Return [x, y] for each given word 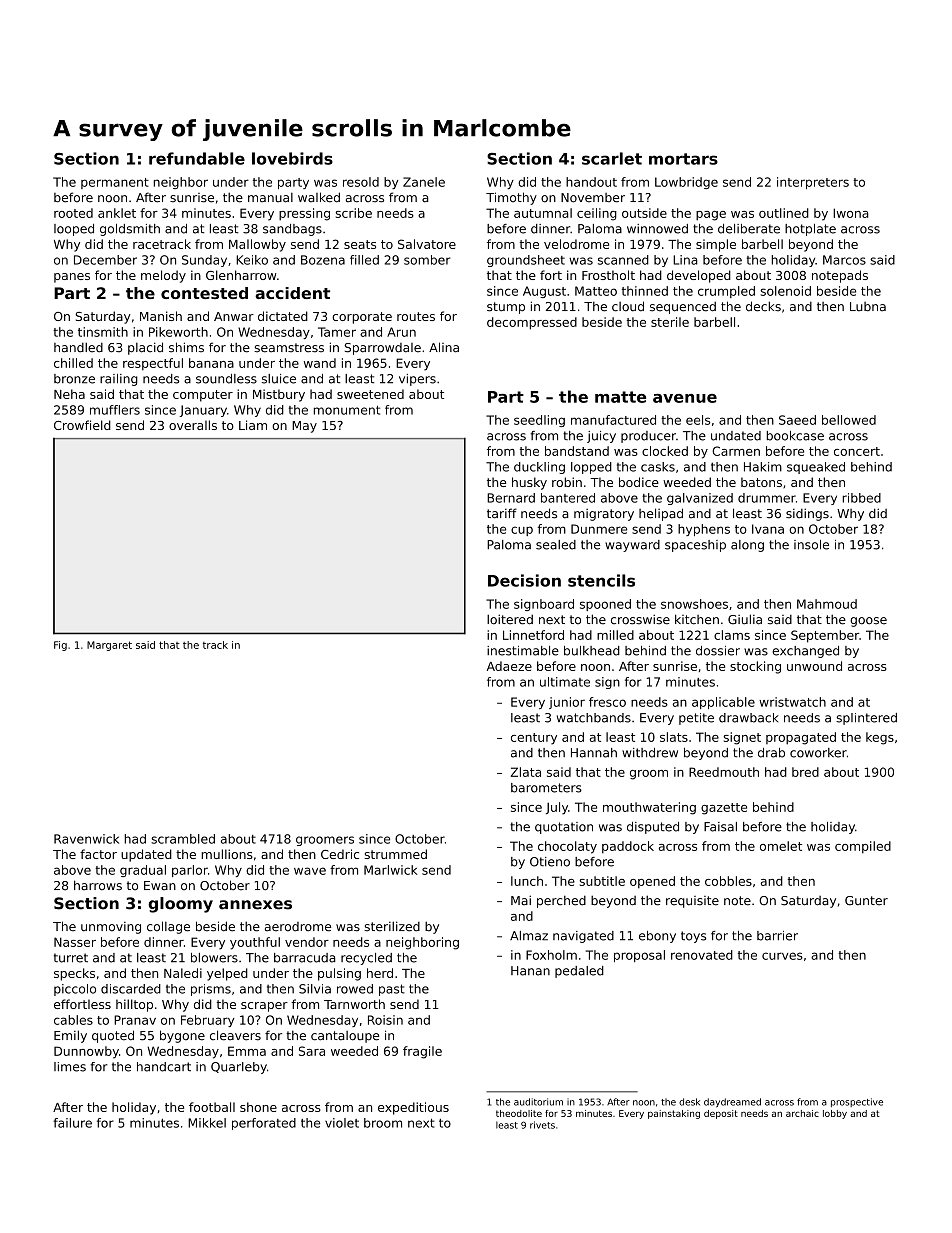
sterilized [392, 926]
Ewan [160, 886]
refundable [197, 158]
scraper [264, 1007]
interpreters [813, 183]
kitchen [697, 619]
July [557, 808]
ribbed [862, 498]
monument [347, 410]
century [534, 739]
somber [427, 260]
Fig [60, 646]
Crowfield [82, 425]
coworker [818, 753]
